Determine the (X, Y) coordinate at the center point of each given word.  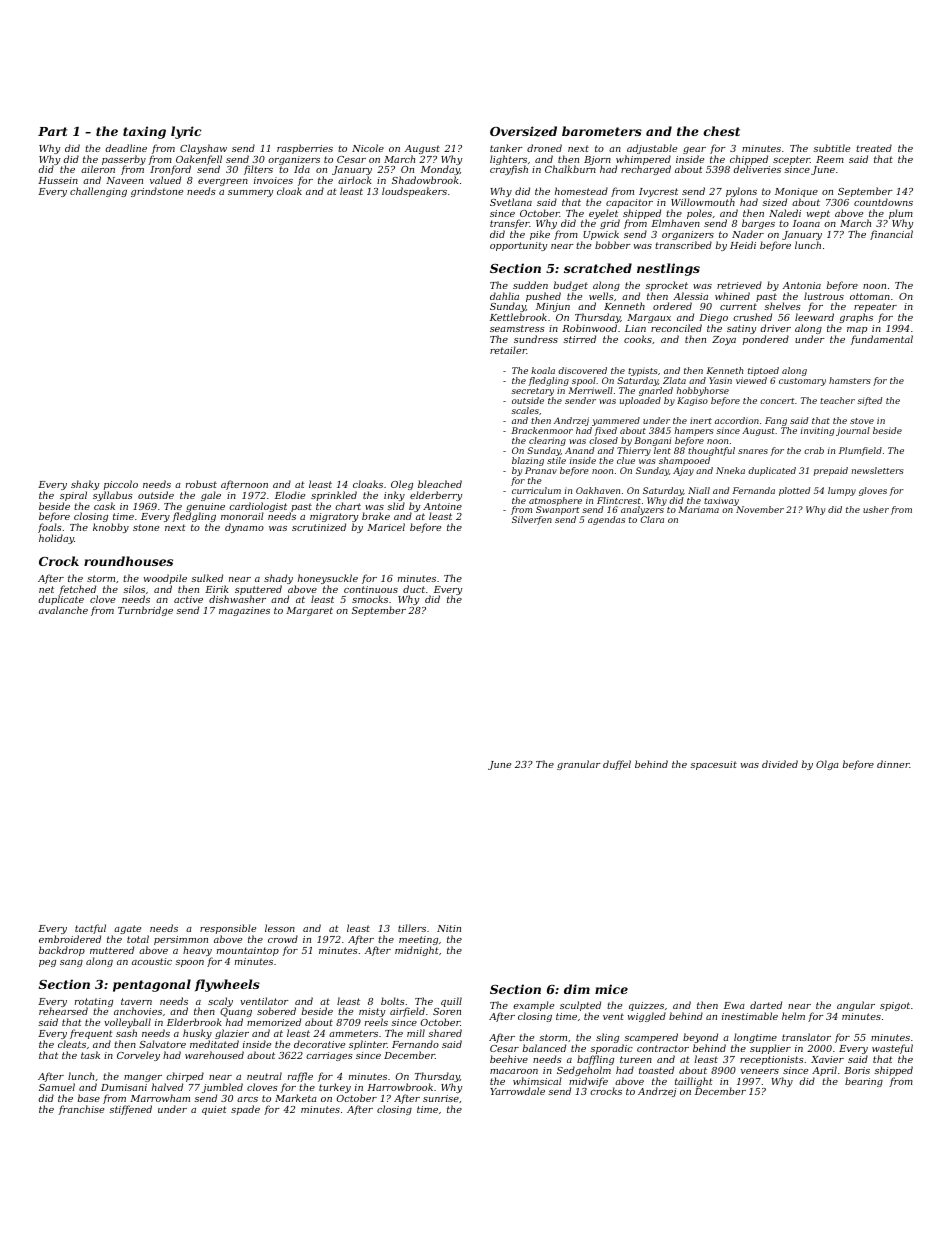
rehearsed (63, 1011)
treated (874, 148)
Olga (827, 765)
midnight (417, 951)
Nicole (368, 148)
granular (579, 765)
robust (201, 484)
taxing (144, 132)
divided (780, 764)
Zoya (724, 340)
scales (525, 410)
